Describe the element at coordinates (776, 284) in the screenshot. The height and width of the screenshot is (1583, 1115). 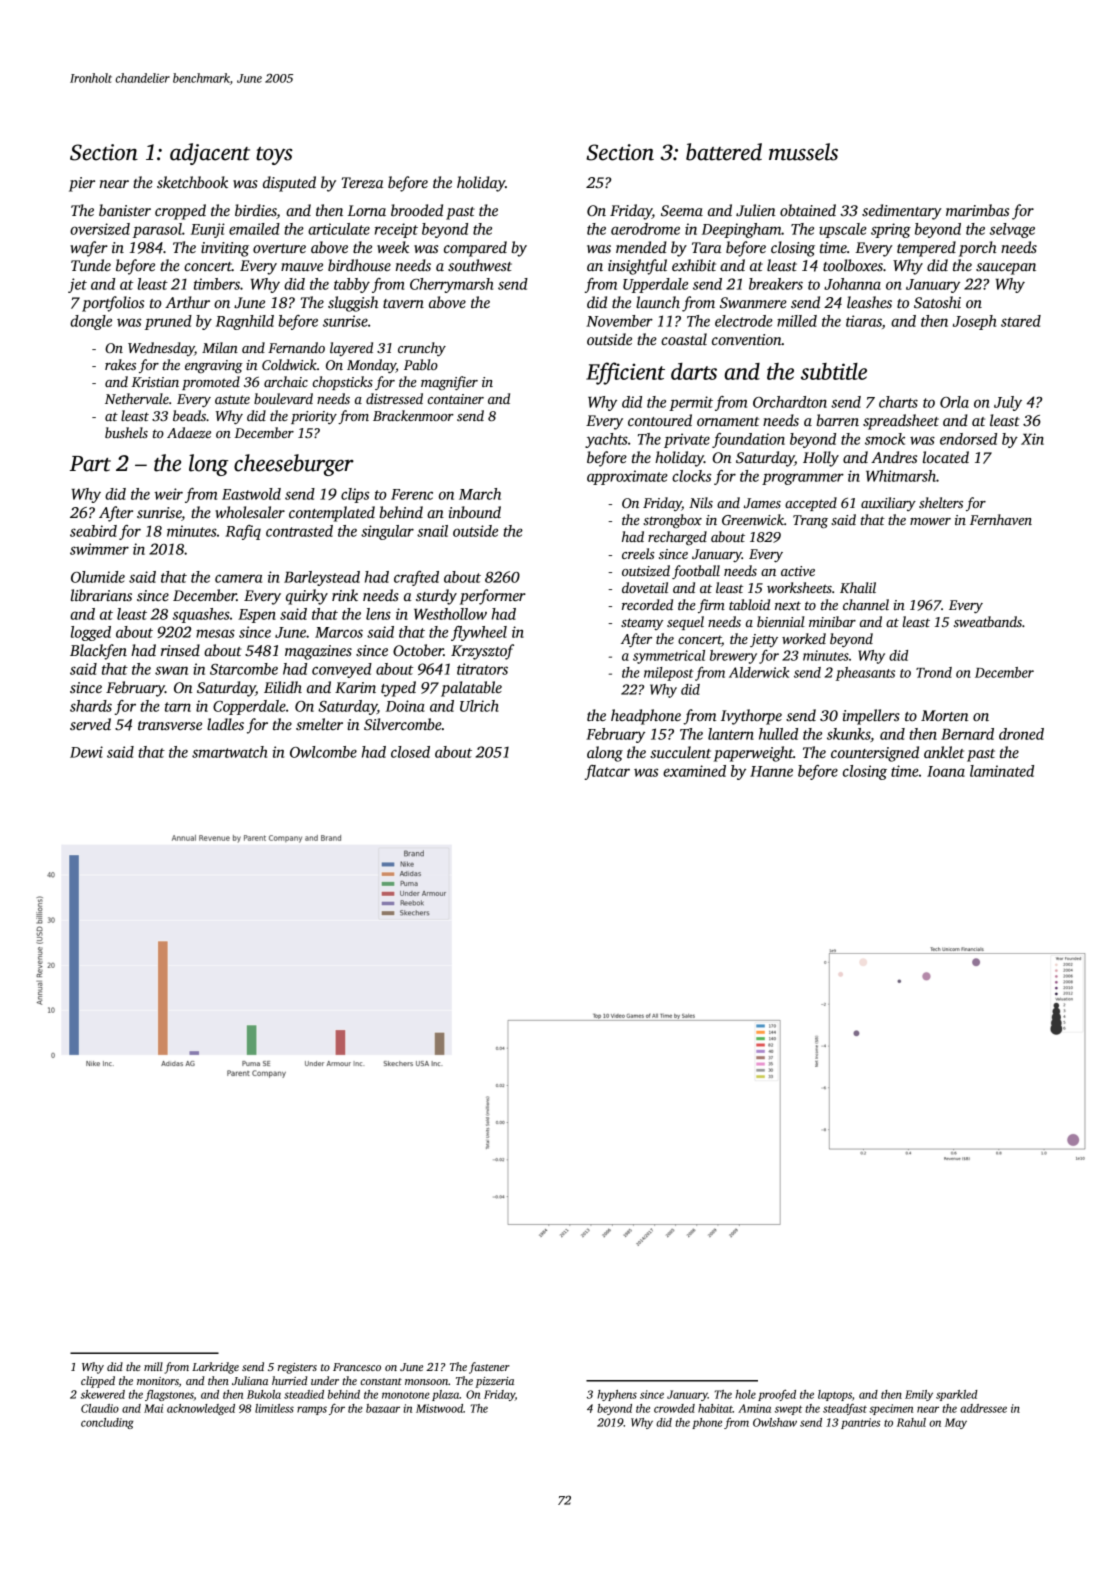
I see `breakers` at that location.
